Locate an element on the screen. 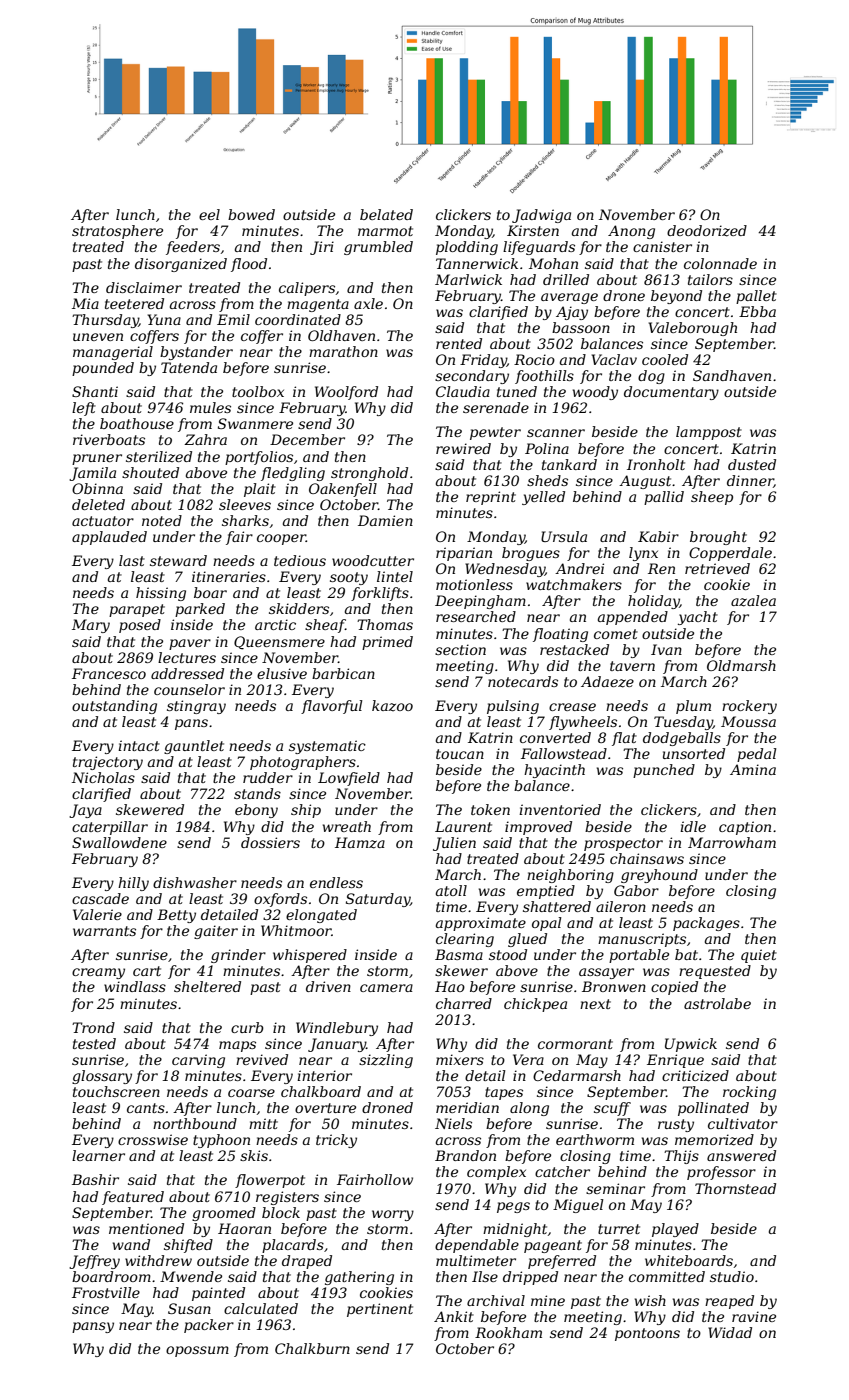 Image resolution: width=849 pixels, height=1400 pixels. earthworm is located at coordinates (595, 1139).
